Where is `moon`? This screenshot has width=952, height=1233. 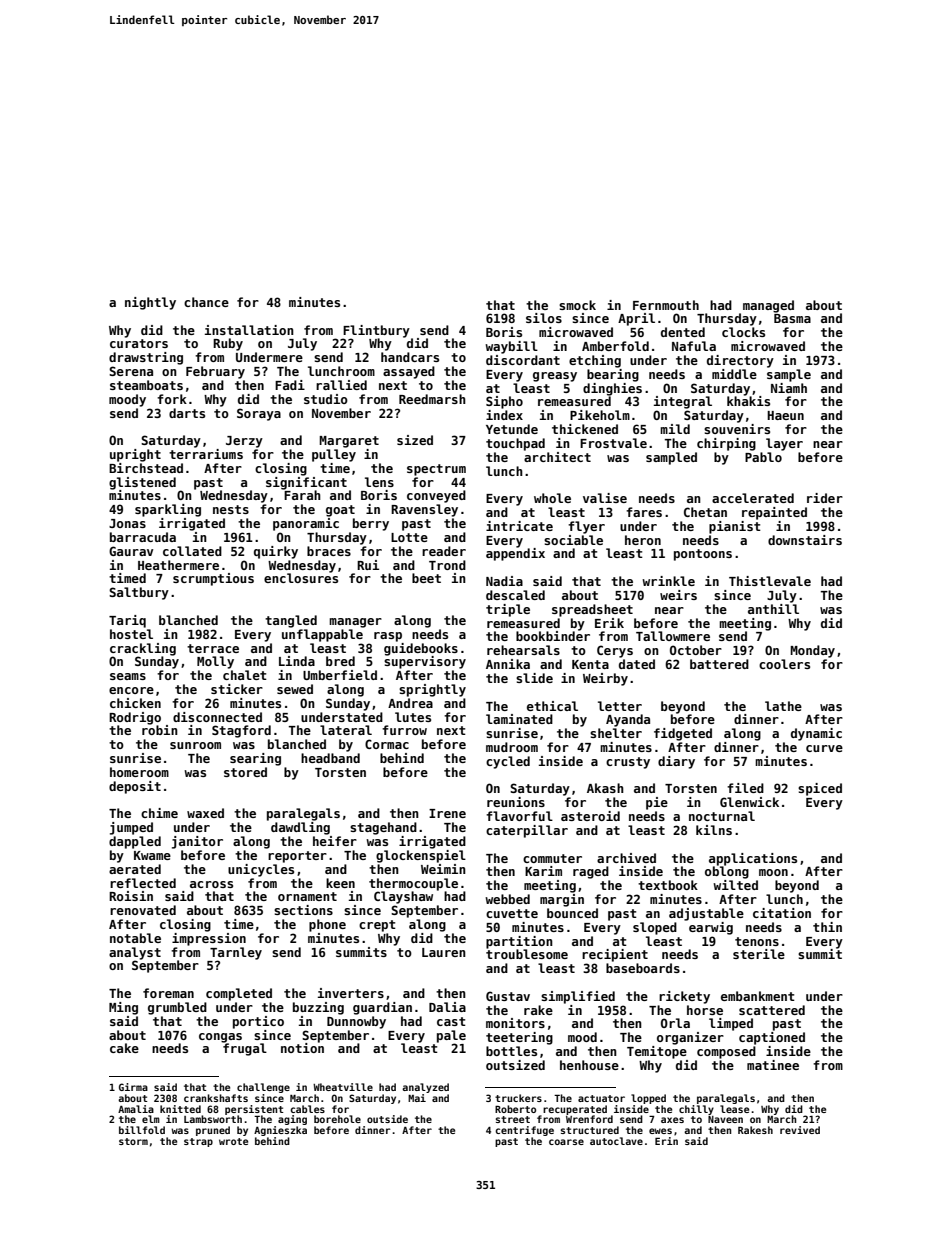 moon is located at coordinates (773, 872).
